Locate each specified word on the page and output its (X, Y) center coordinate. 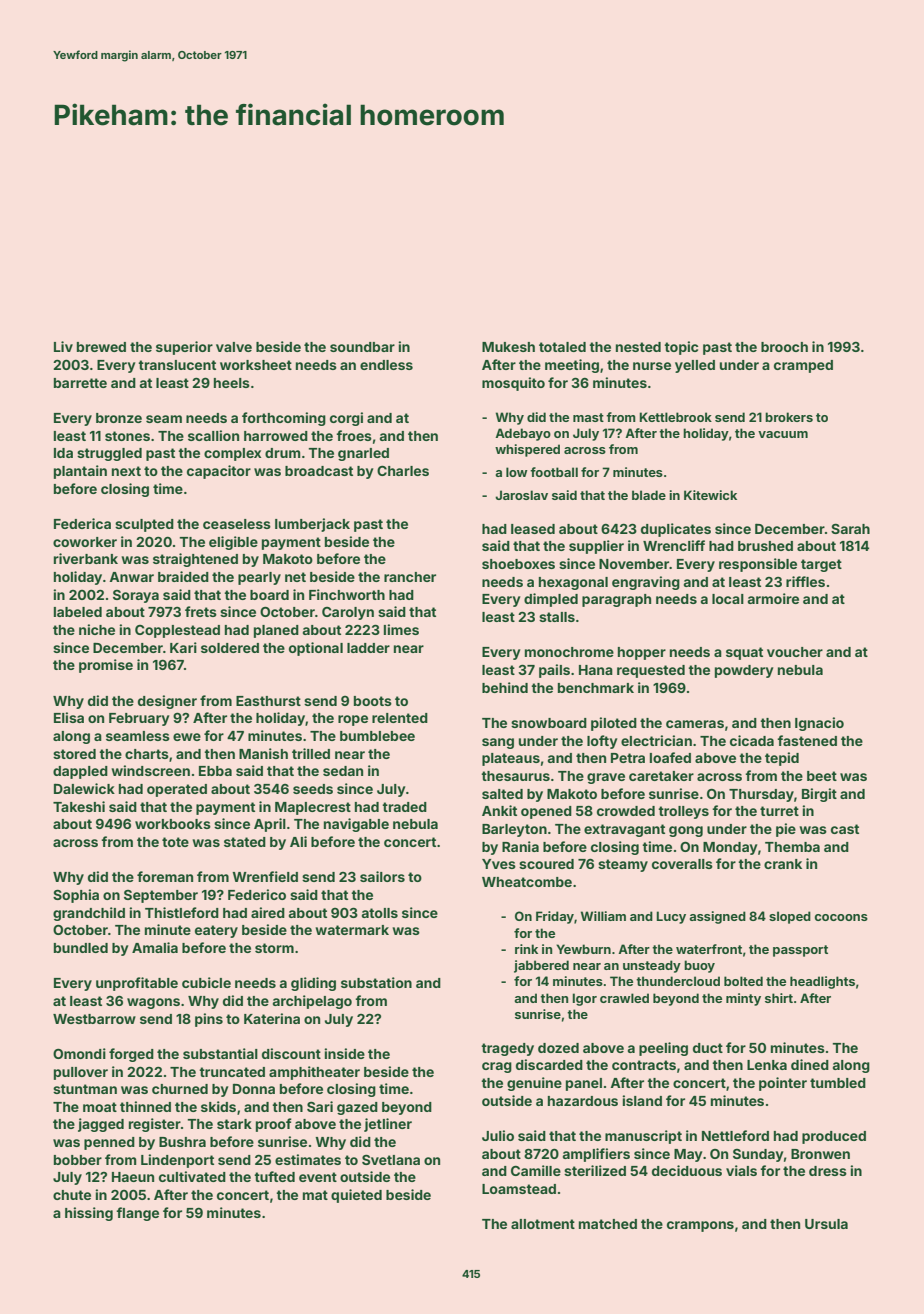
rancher (410, 577)
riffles (805, 581)
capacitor (219, 472)
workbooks (173, 824)
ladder (368, 648)
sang (498, 743)
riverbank (86, 558)
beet (822, 776)
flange (137, 1214)
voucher (795, 652)
